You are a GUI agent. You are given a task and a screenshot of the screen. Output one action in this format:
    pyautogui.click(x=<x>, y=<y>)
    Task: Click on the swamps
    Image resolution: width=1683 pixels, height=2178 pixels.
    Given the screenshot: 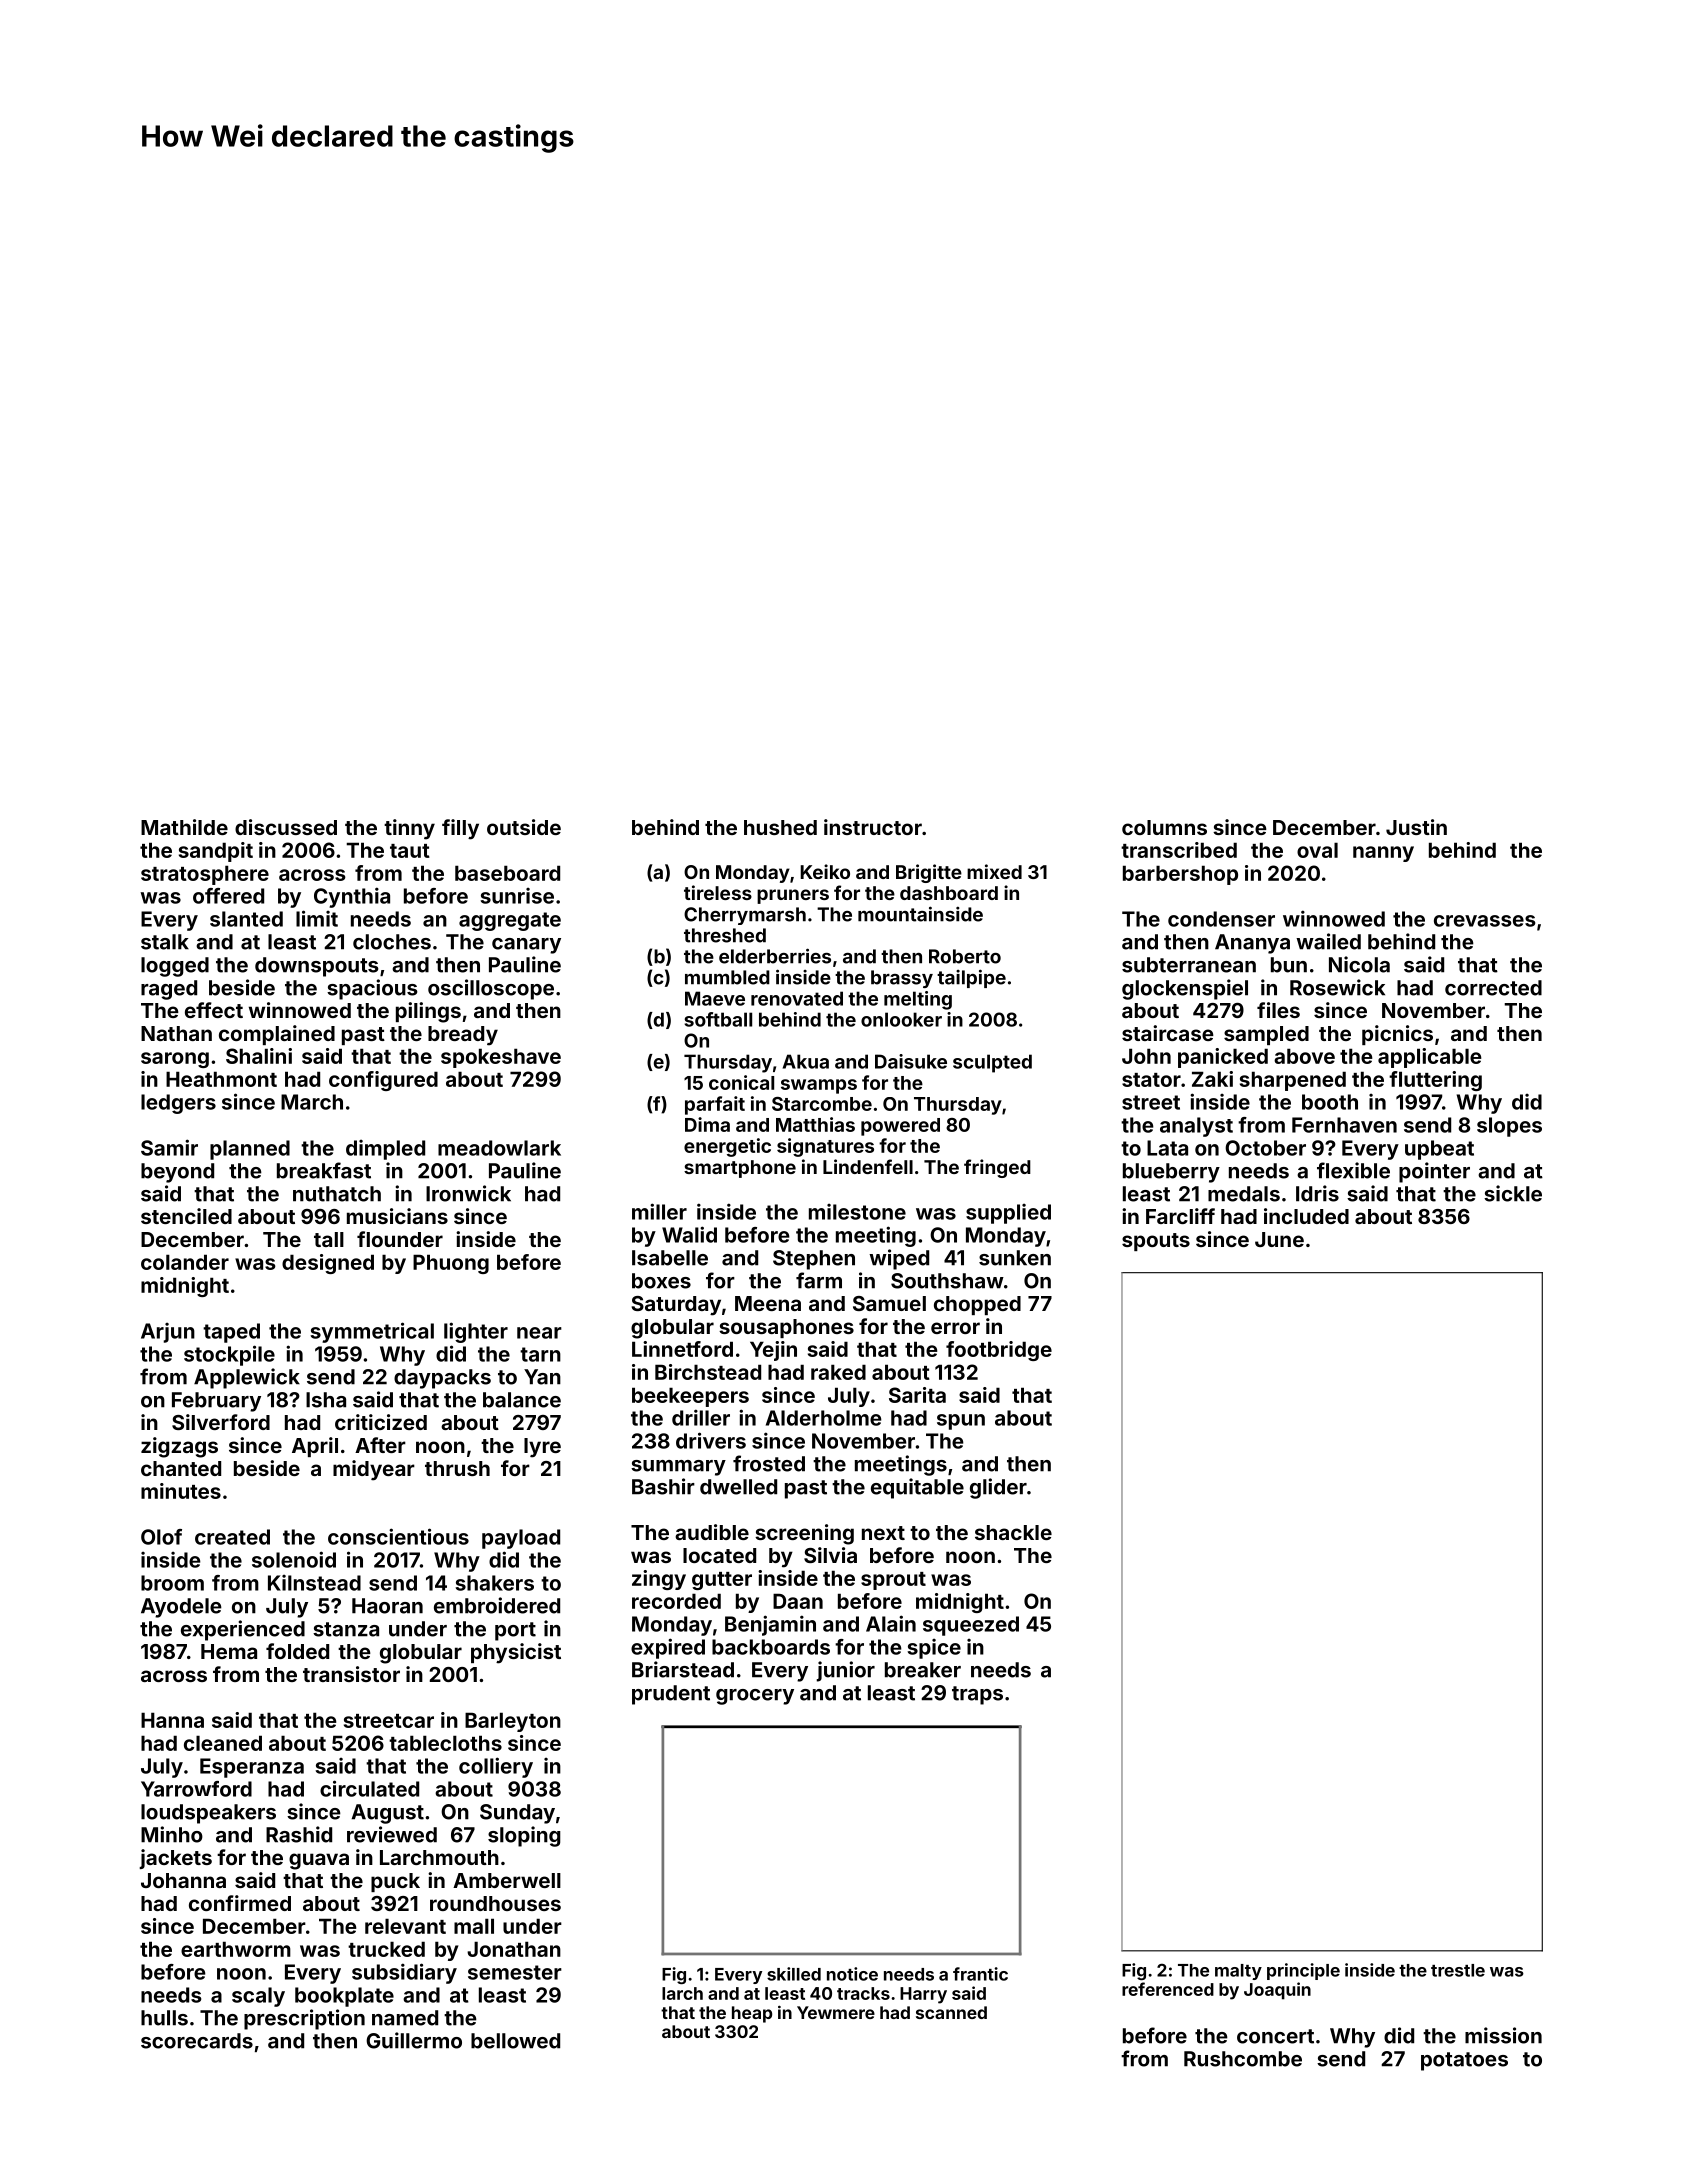 What is the action you would take?
    pyautogui.click(x=819, y=1086)
